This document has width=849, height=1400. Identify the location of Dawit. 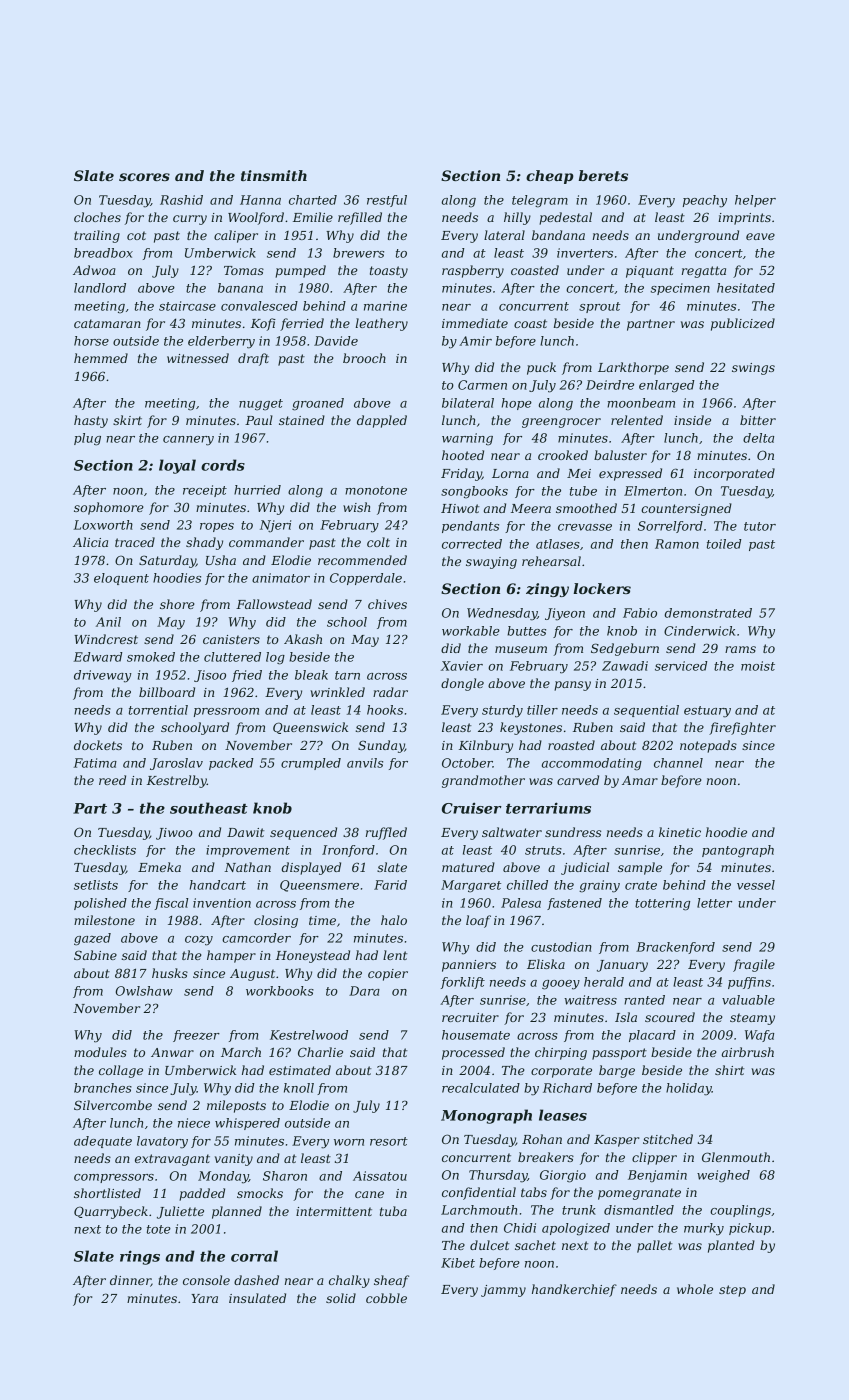
(245, 832).
